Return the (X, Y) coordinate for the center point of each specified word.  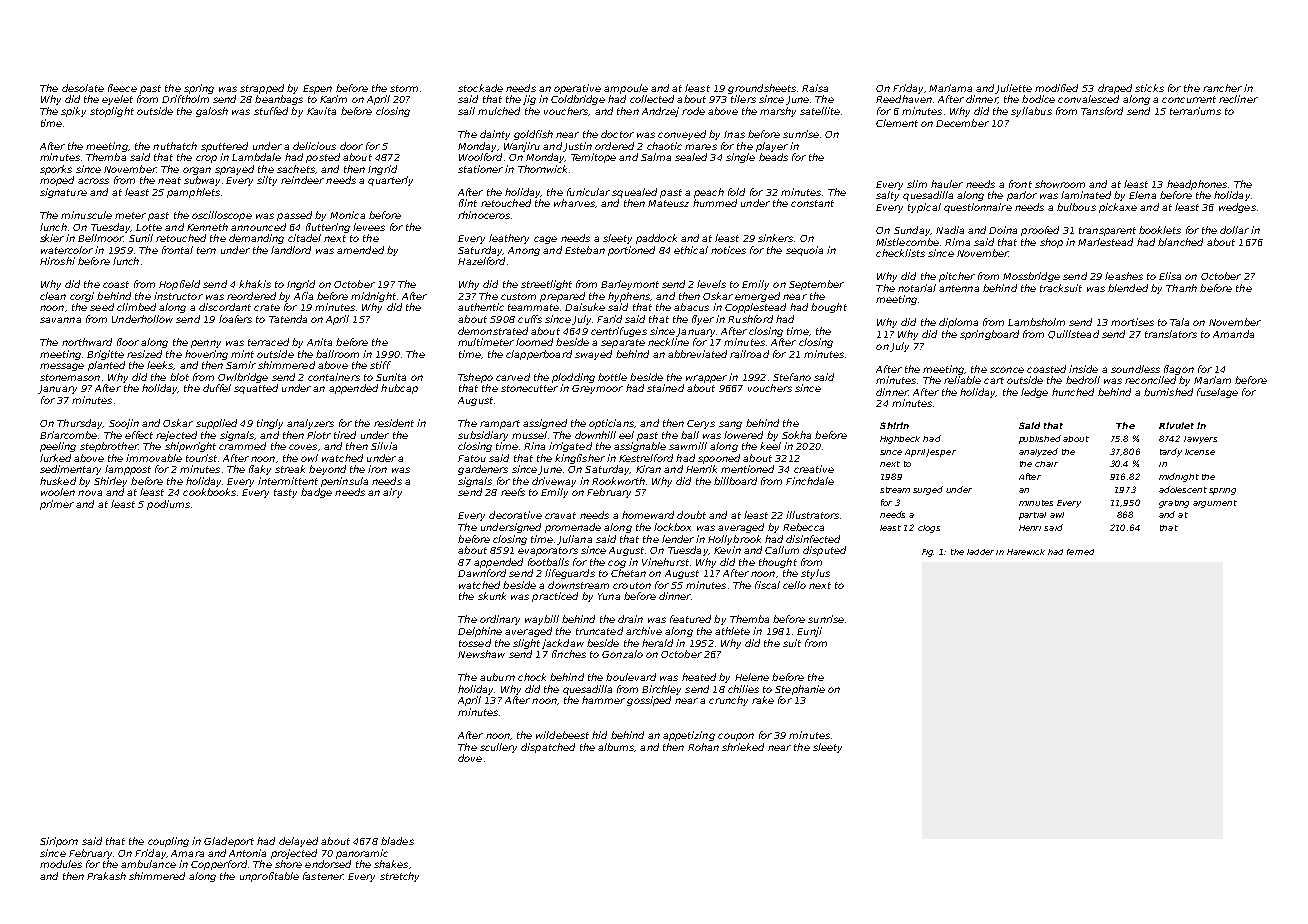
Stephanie (800, 690)
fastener (323, 876)
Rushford (750, 319)
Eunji (809, 632)
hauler (947, 184)
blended (1128, 288)
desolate (83, 88)
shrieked (743, 747)
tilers (743, 99)
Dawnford (482, 573)
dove (470, 758)
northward (87, 342)
